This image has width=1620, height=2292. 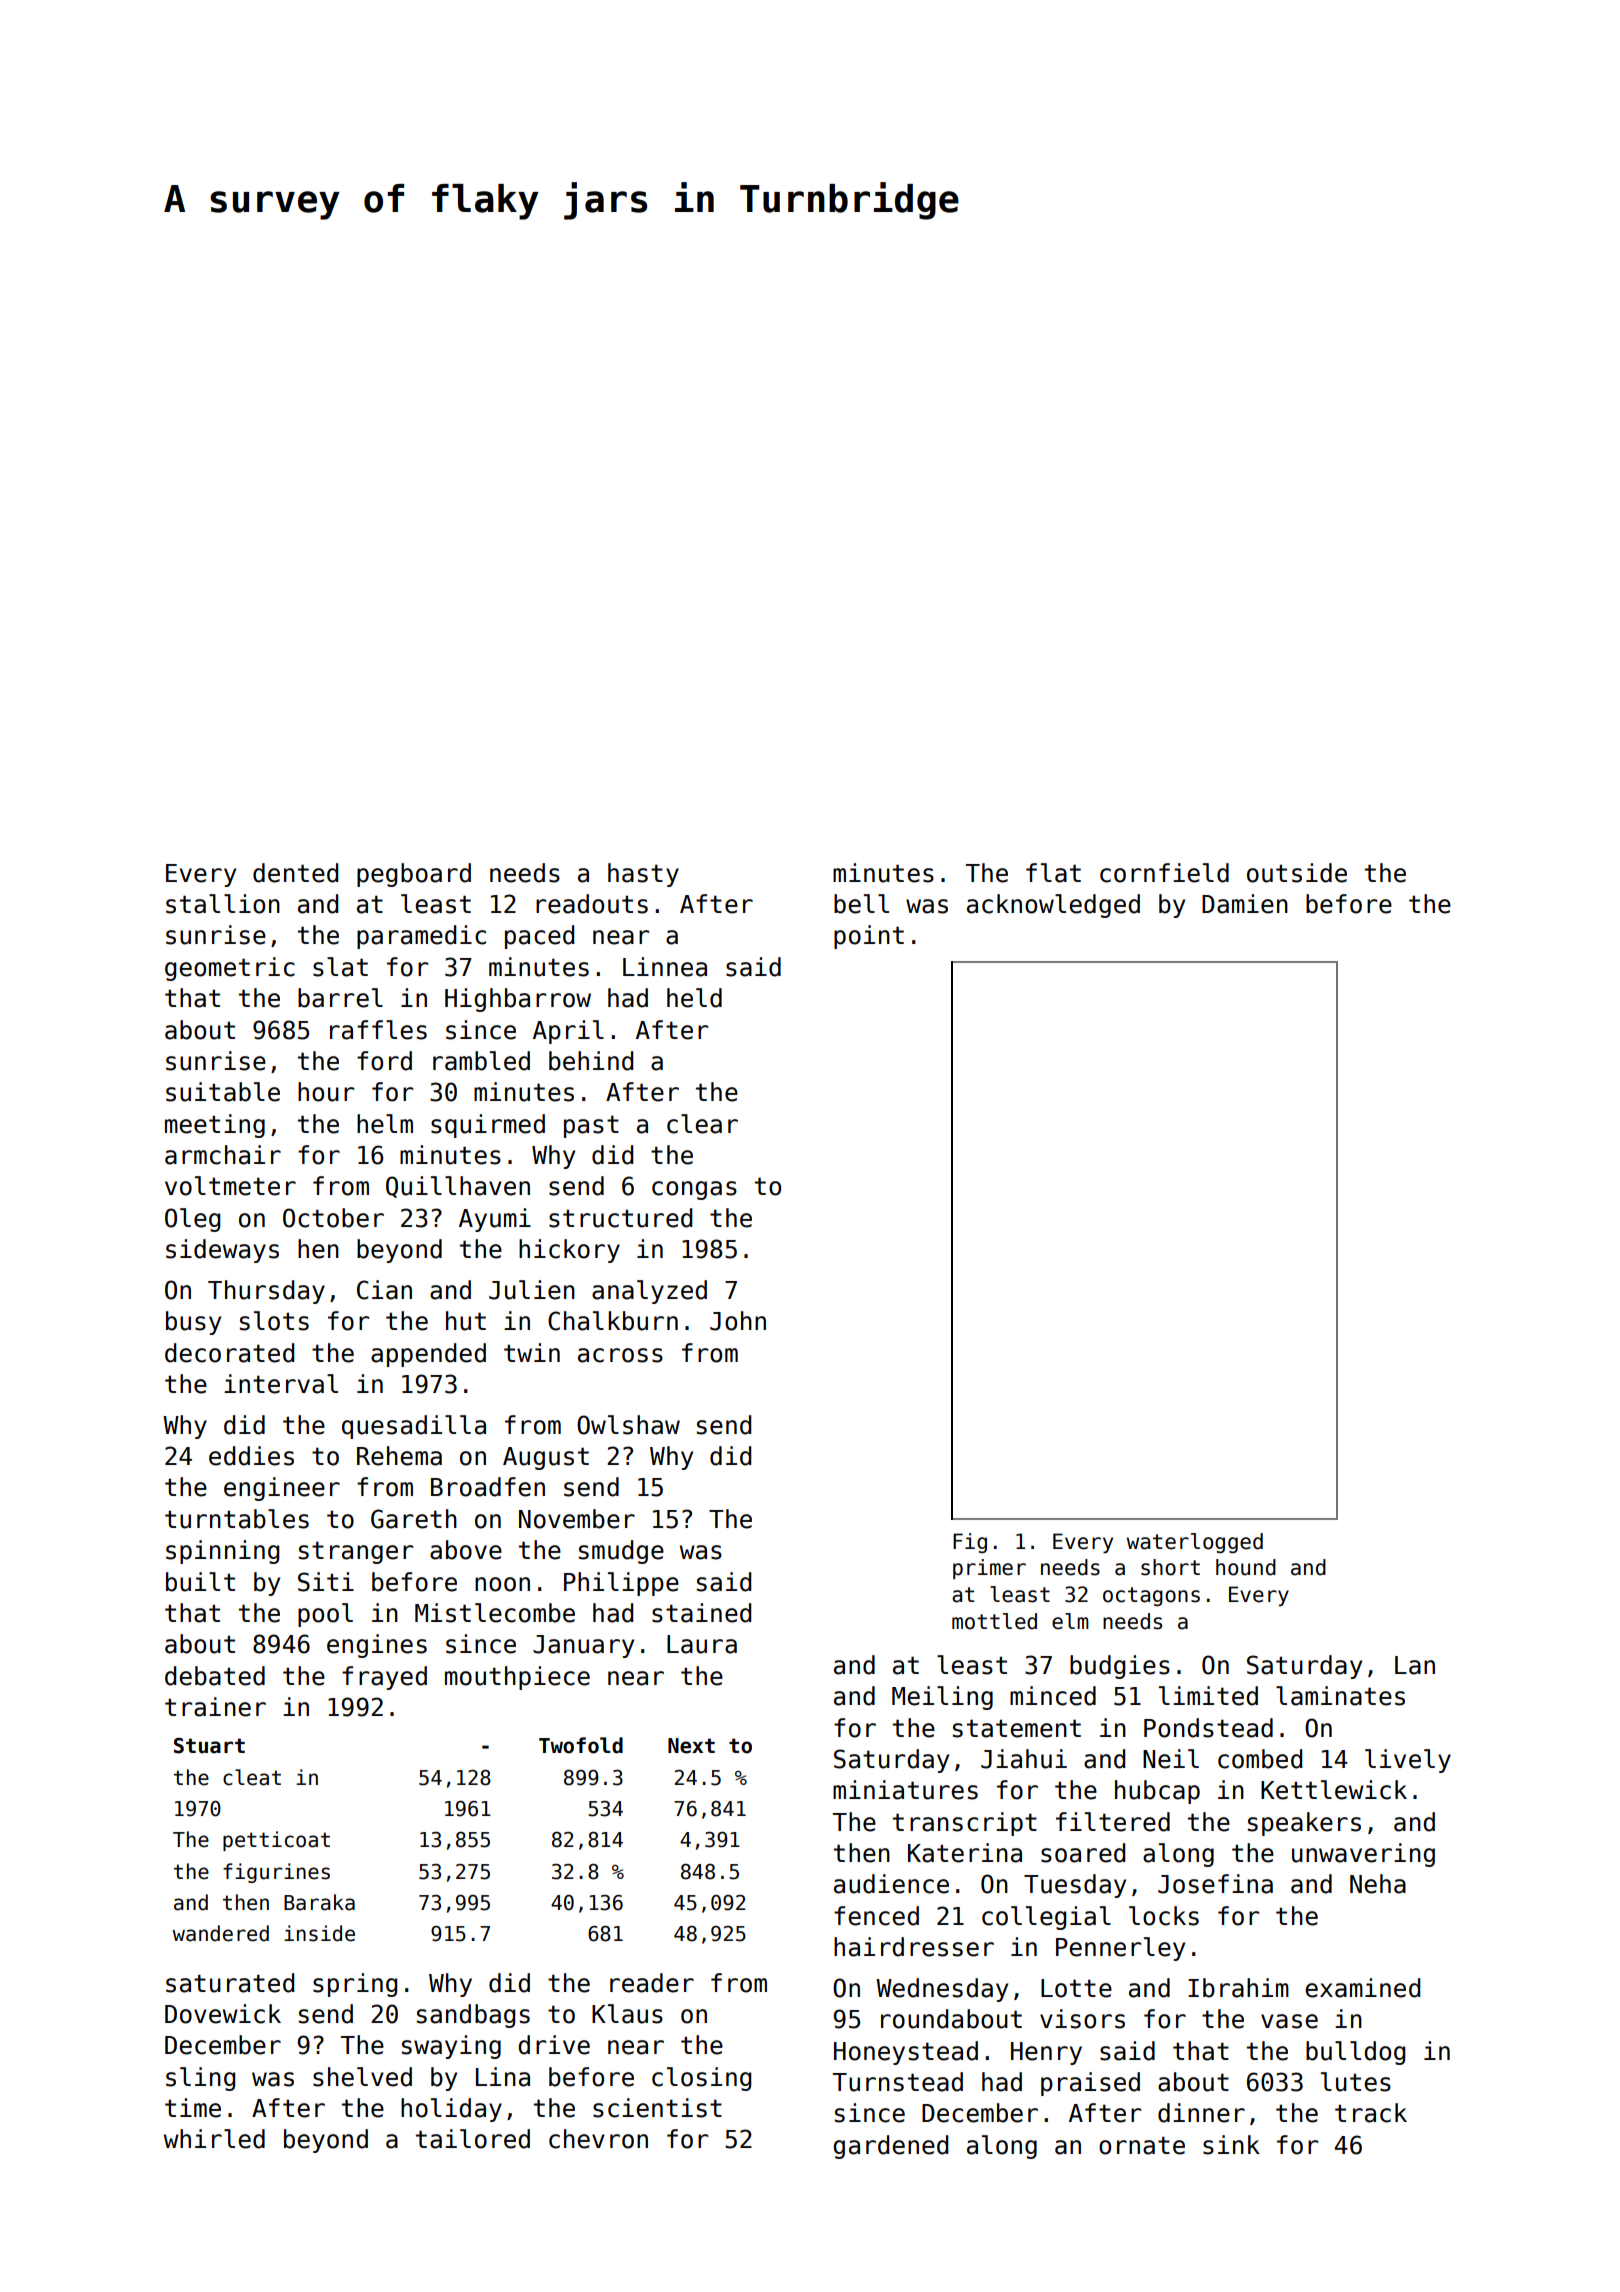 What do you see at coordinates (702, 1644) in the image?
I see `Laura` at bounding box center [702, 1644].
